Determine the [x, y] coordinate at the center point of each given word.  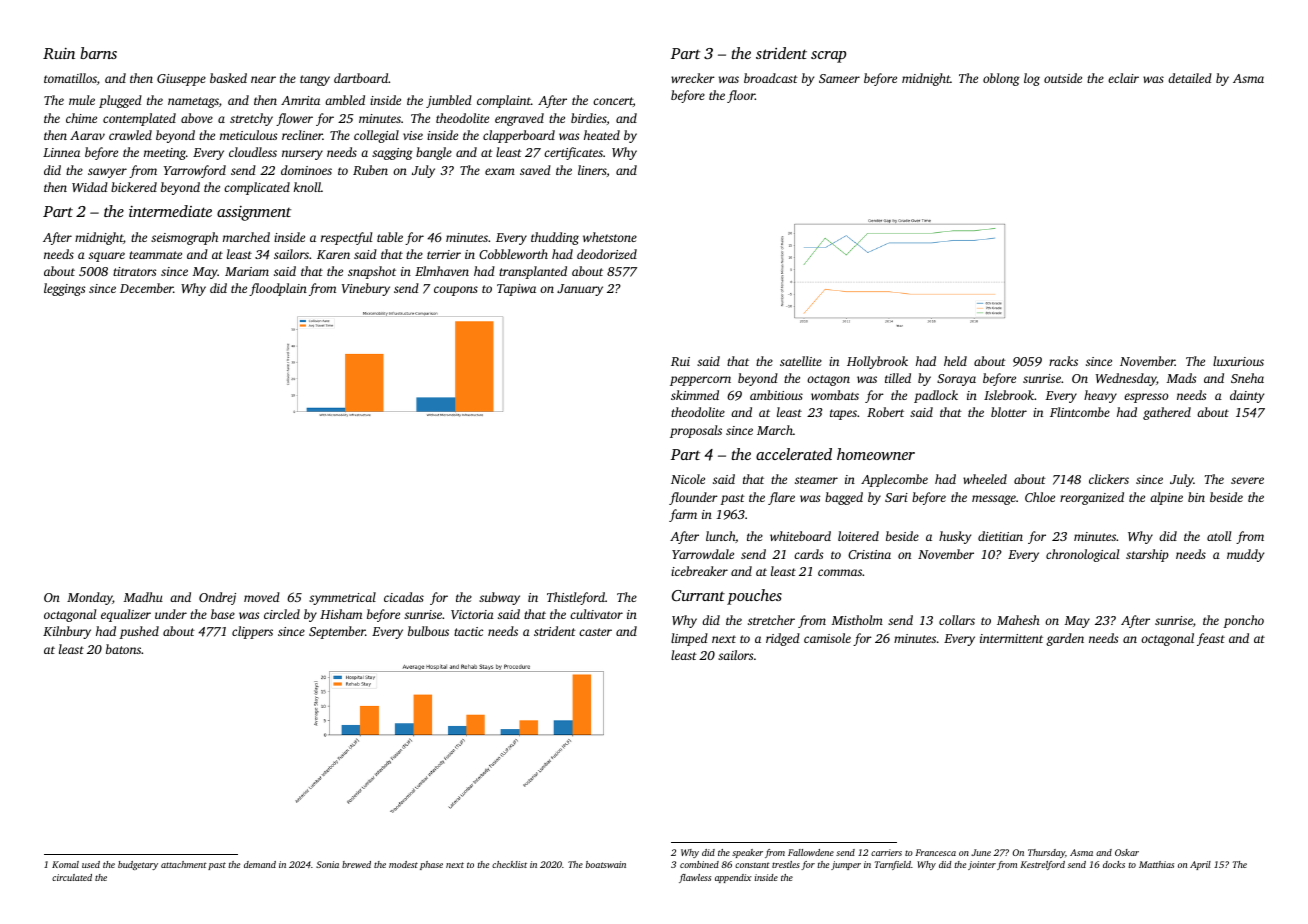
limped [689, 639]
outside [1063, 78]
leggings [64, 289]
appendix [733, 878]
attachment [184, 864]
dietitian [1000, 536]
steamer [816, 480]
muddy [1245, 555]
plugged [120, 101]
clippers [252, 632]
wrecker [693, 78]
